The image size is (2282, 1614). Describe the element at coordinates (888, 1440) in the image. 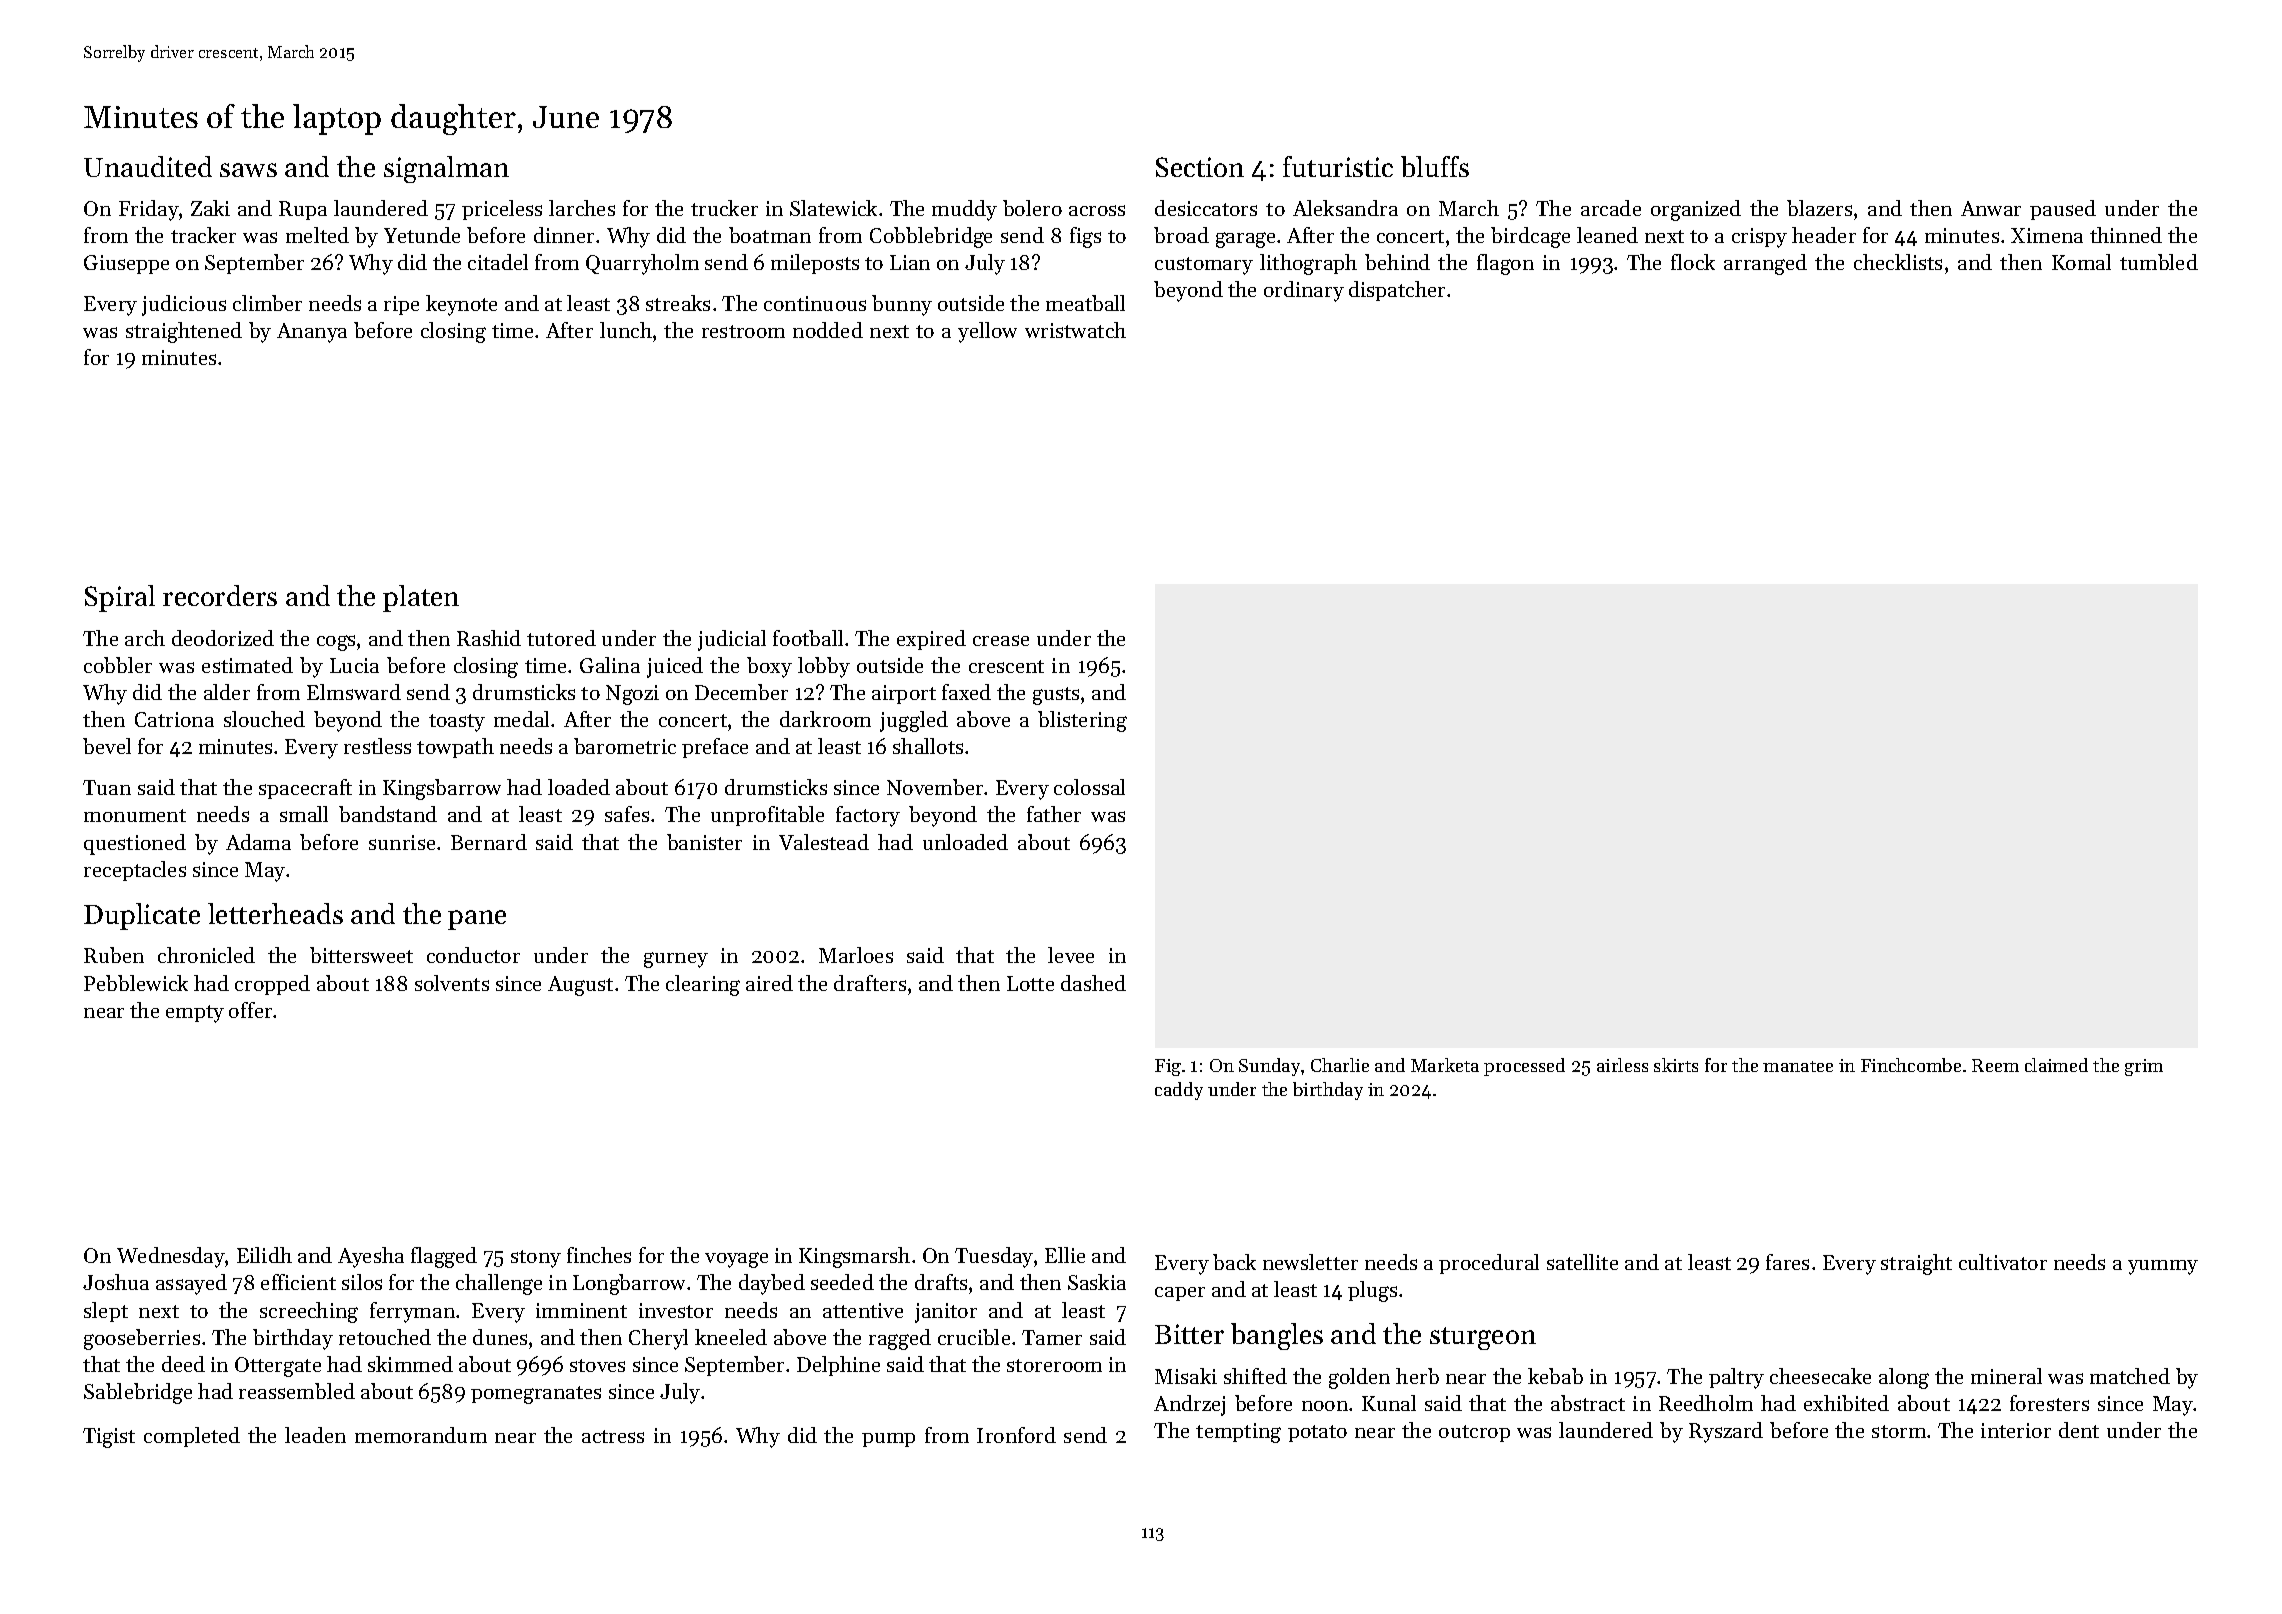

I see `pump` at that location.
